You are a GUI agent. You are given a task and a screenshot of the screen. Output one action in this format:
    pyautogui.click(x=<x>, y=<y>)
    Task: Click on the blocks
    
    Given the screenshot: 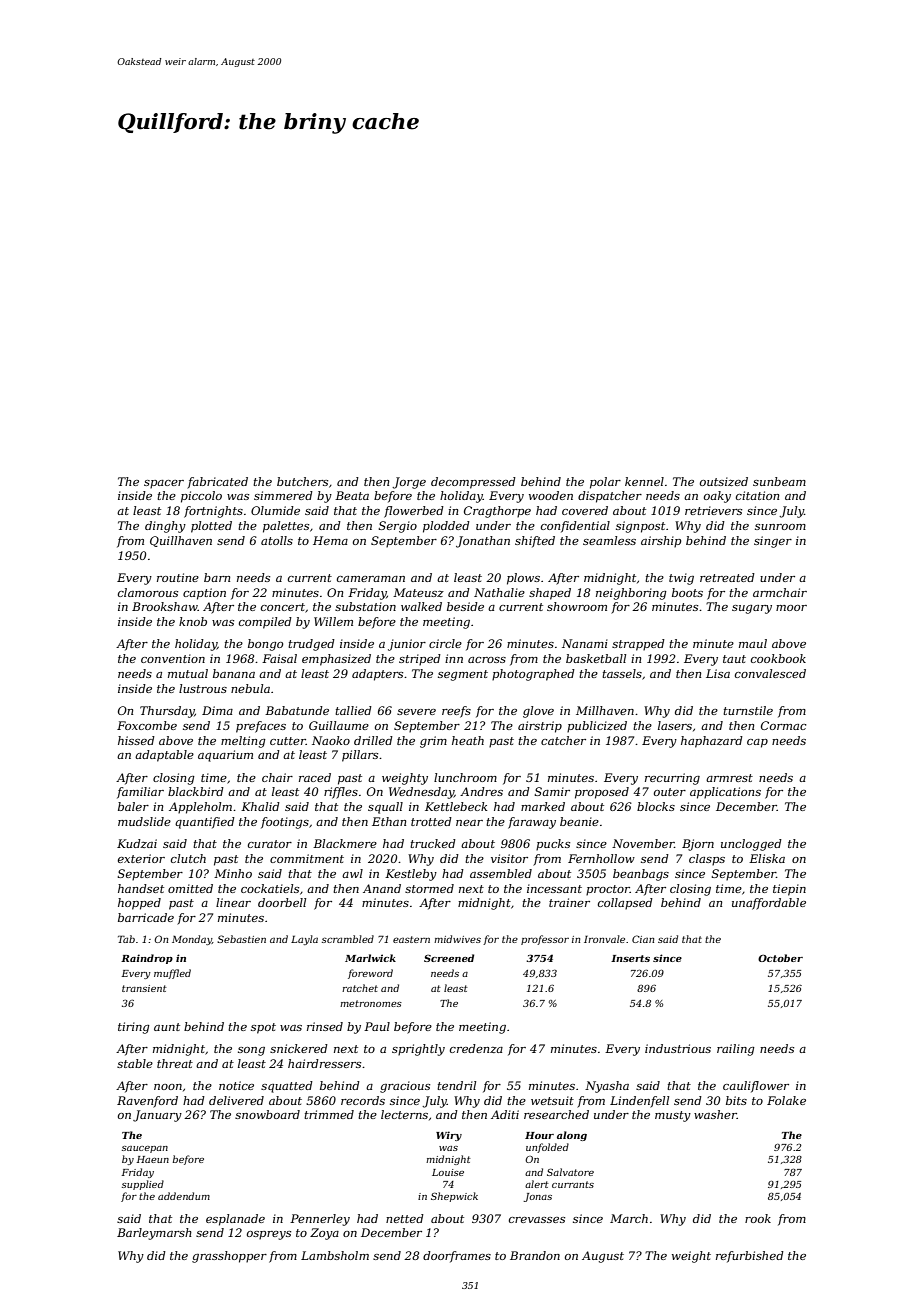 What is the action you would take?
    pyautogui.click(x=656, y=806)
